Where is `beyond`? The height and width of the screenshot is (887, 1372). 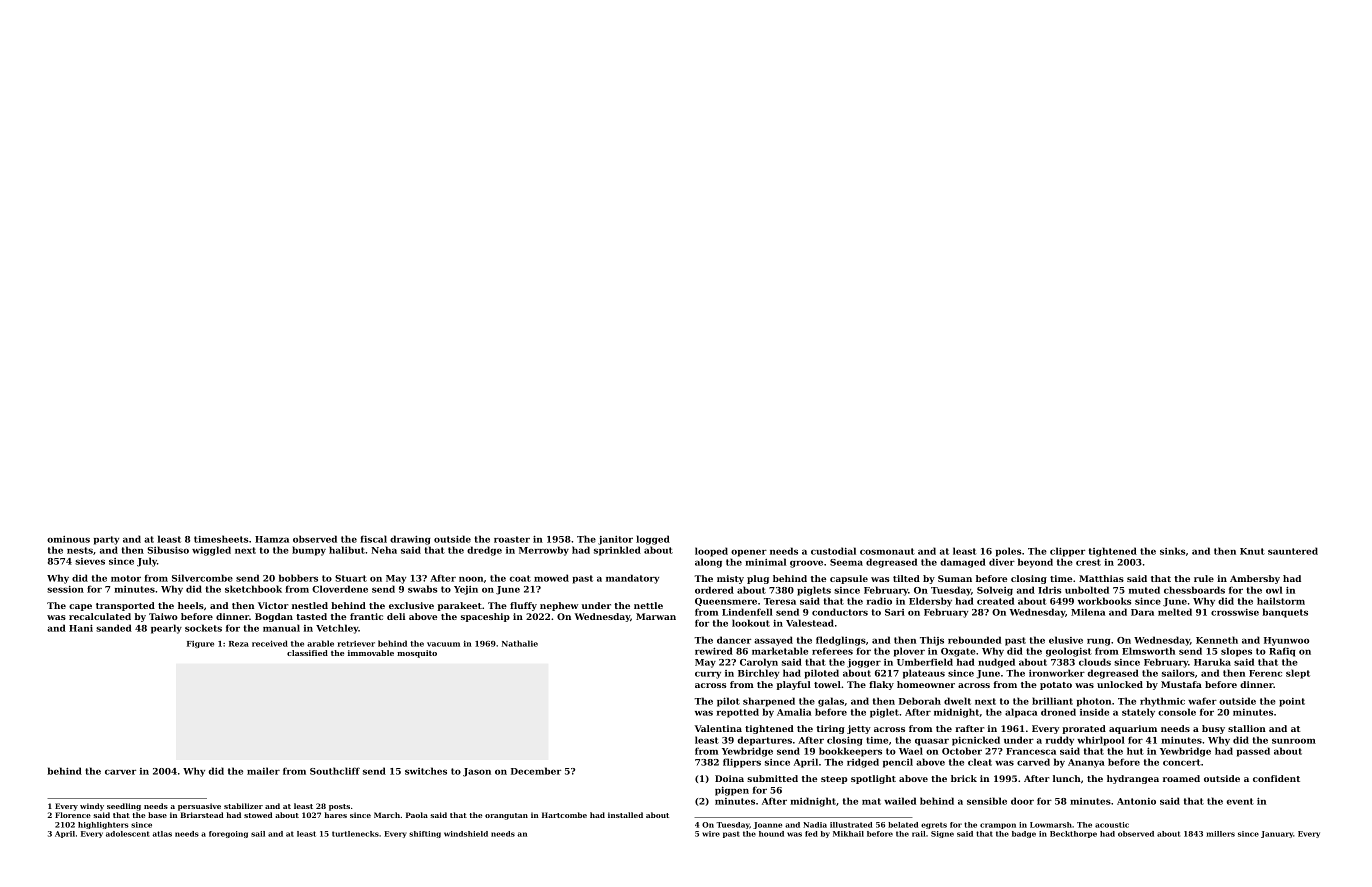 beyond is located at coordinates (1035, 563).
